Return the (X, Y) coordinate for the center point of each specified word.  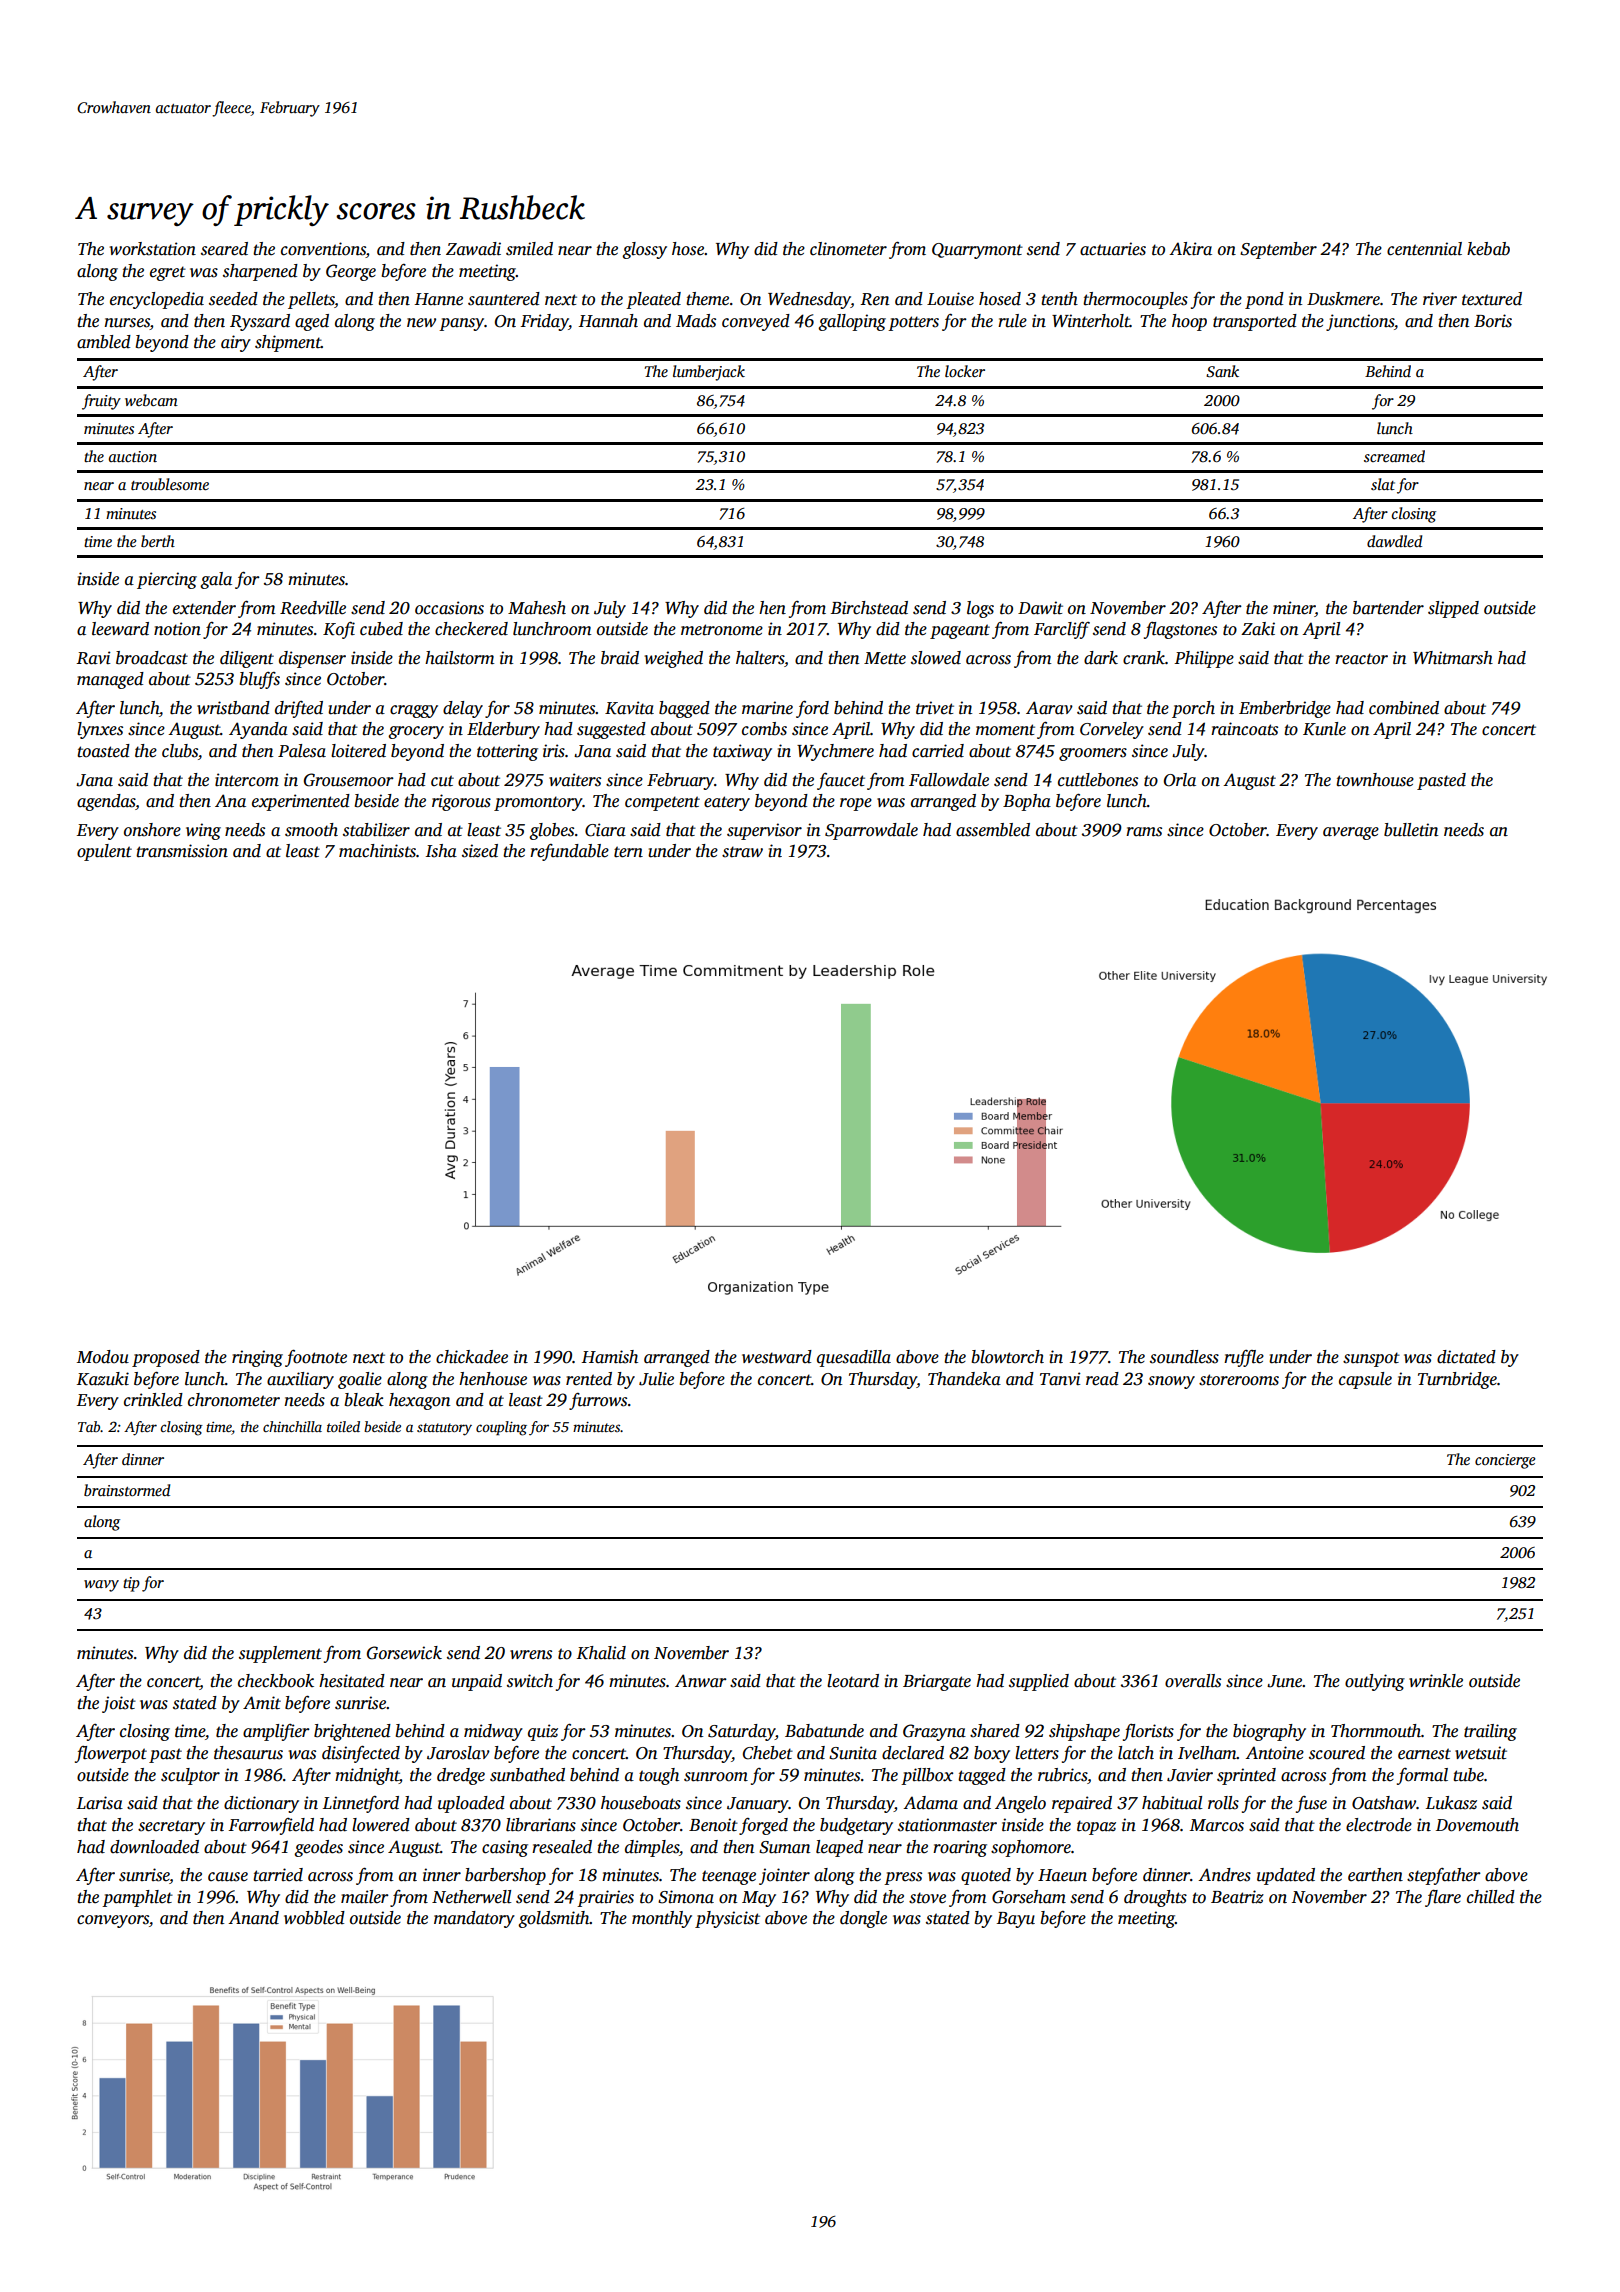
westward (777, 1357)
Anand (253, 1918)
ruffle (1244, 1358)
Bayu (1016, 1920)
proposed (166, 1358)
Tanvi (1060, 1378)
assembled (993, 830)
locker (965, 371)
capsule (1365, 1380)
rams (1144, 832)
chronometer (234, 1400)
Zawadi (473, 249)
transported (1255, 322)
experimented (301, 802)
